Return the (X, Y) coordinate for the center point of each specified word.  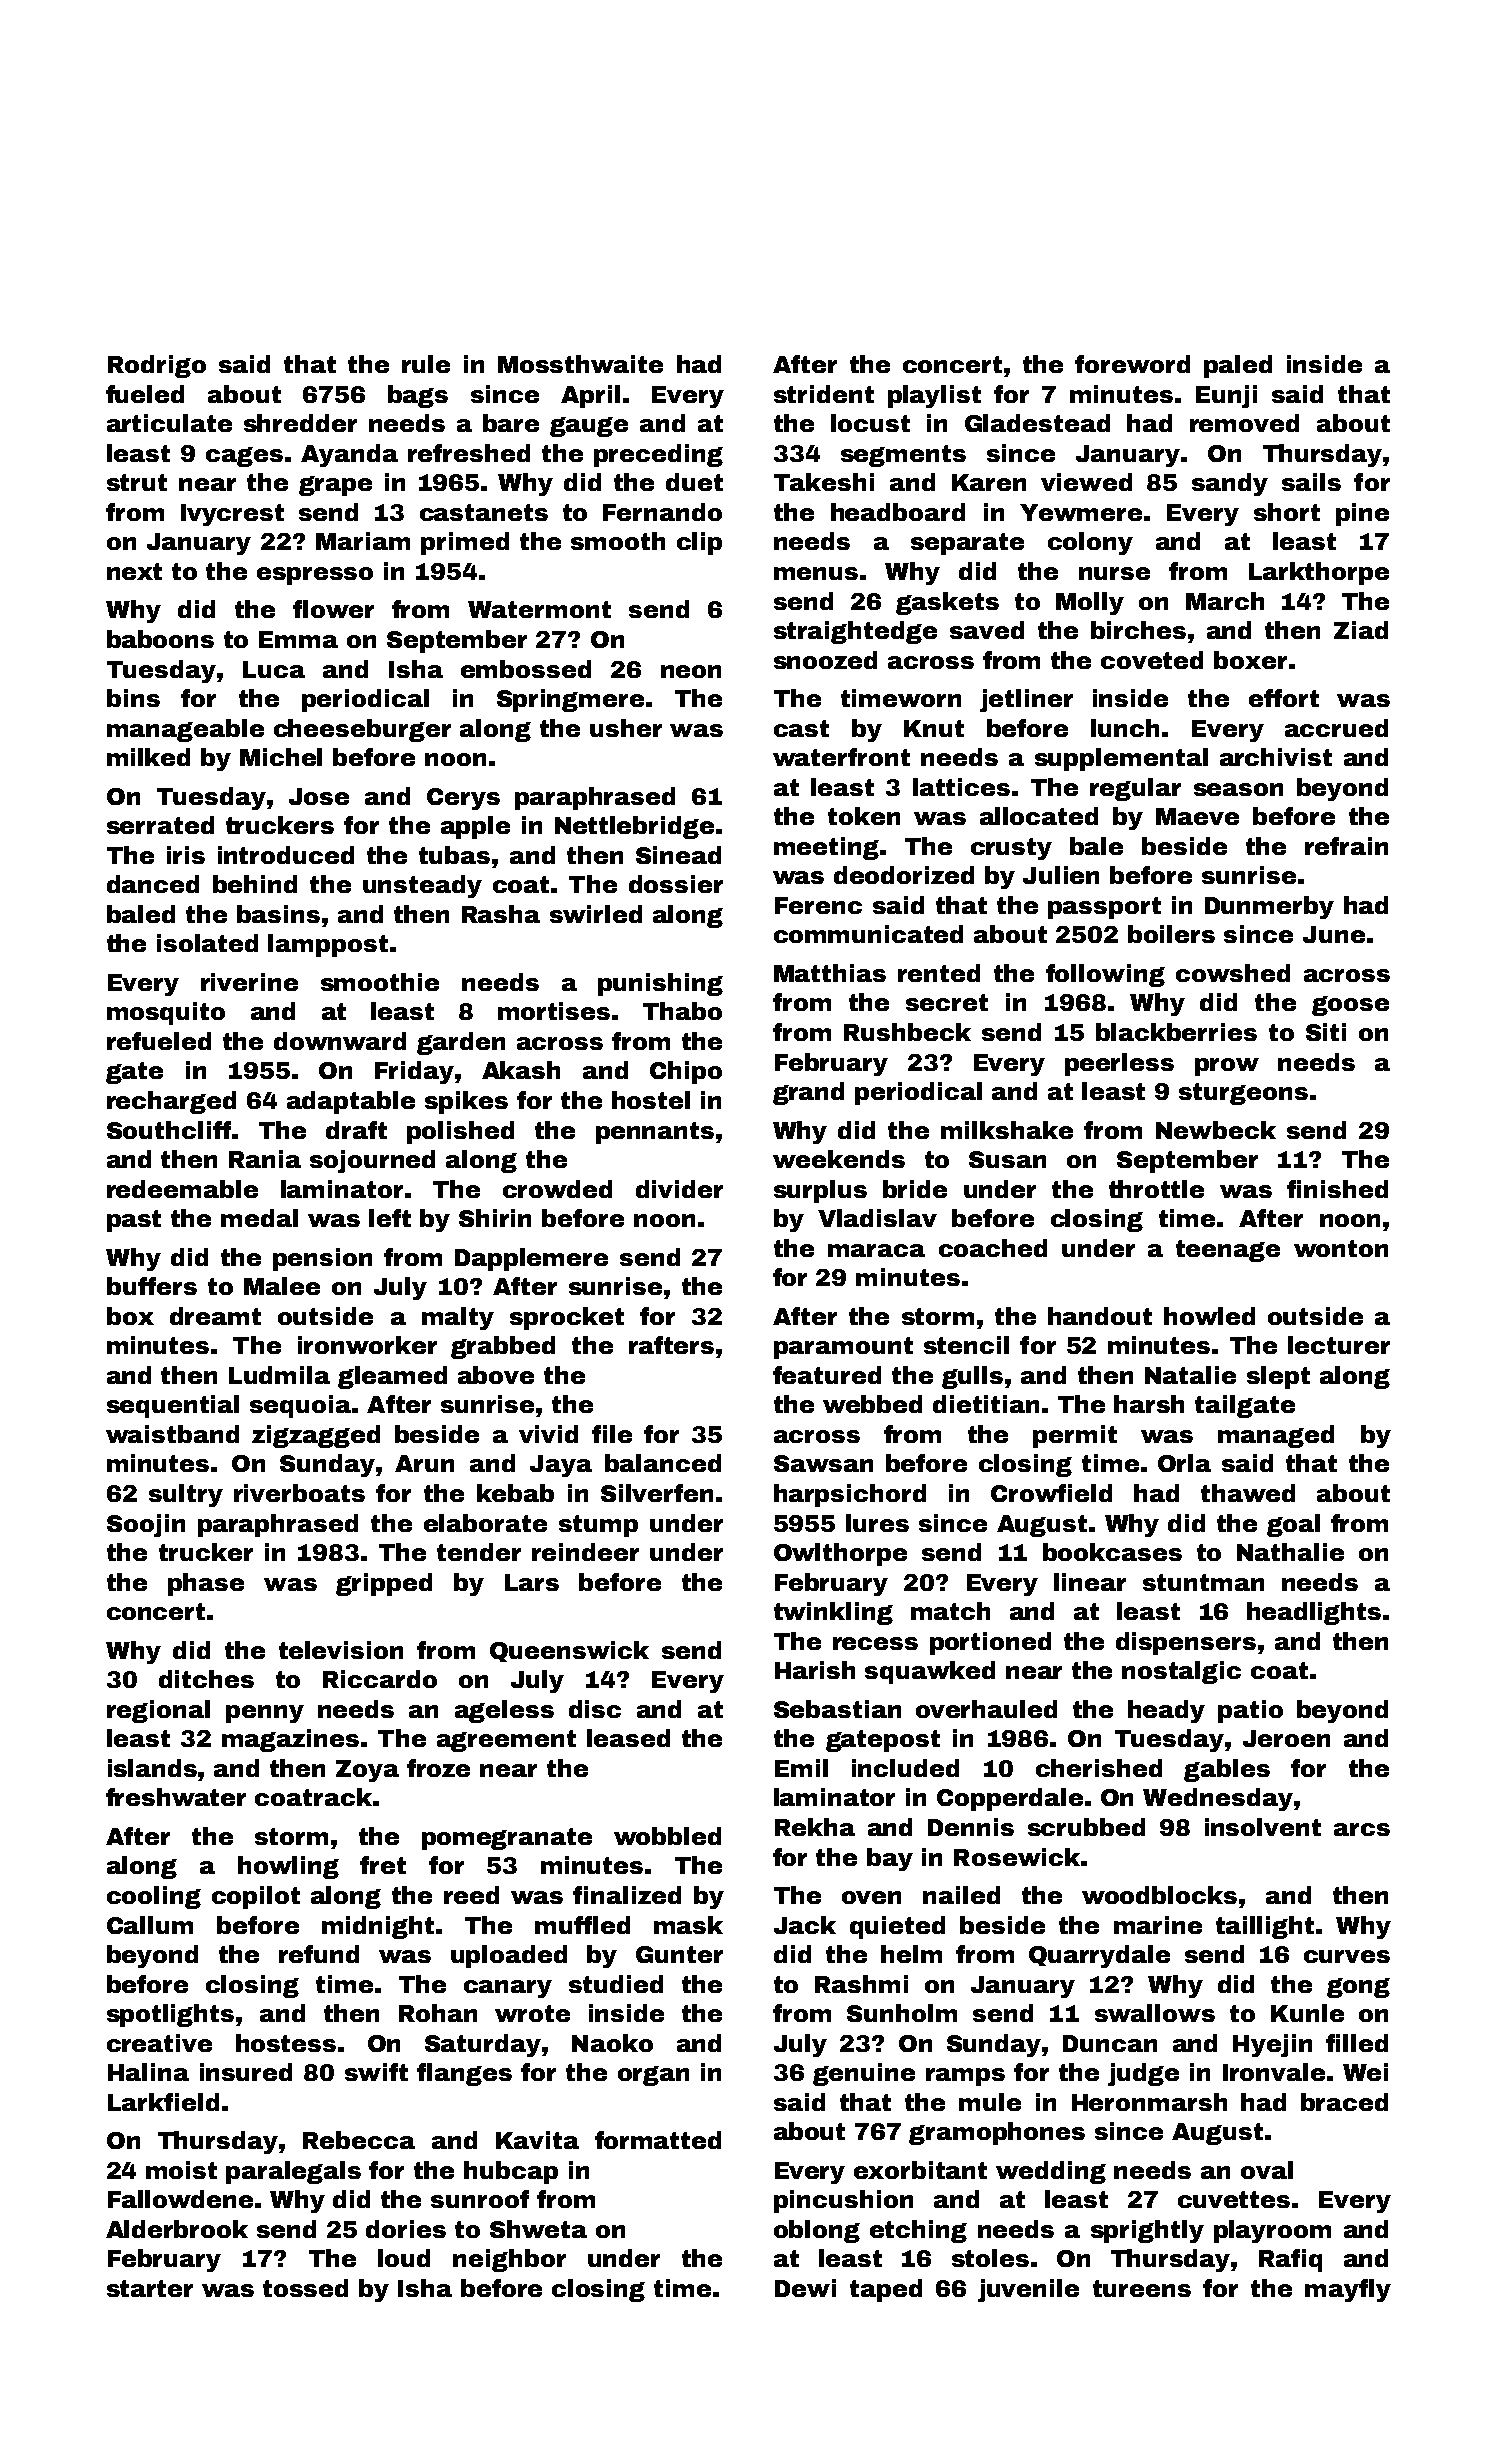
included (905, 1768)
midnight (378, 1927)
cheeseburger (362, 730)
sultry (186, 1495)
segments (903, 456)
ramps (965, 2077)
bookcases (1112, 1552)
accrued (1336, 728)
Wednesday (1218, 1799)
